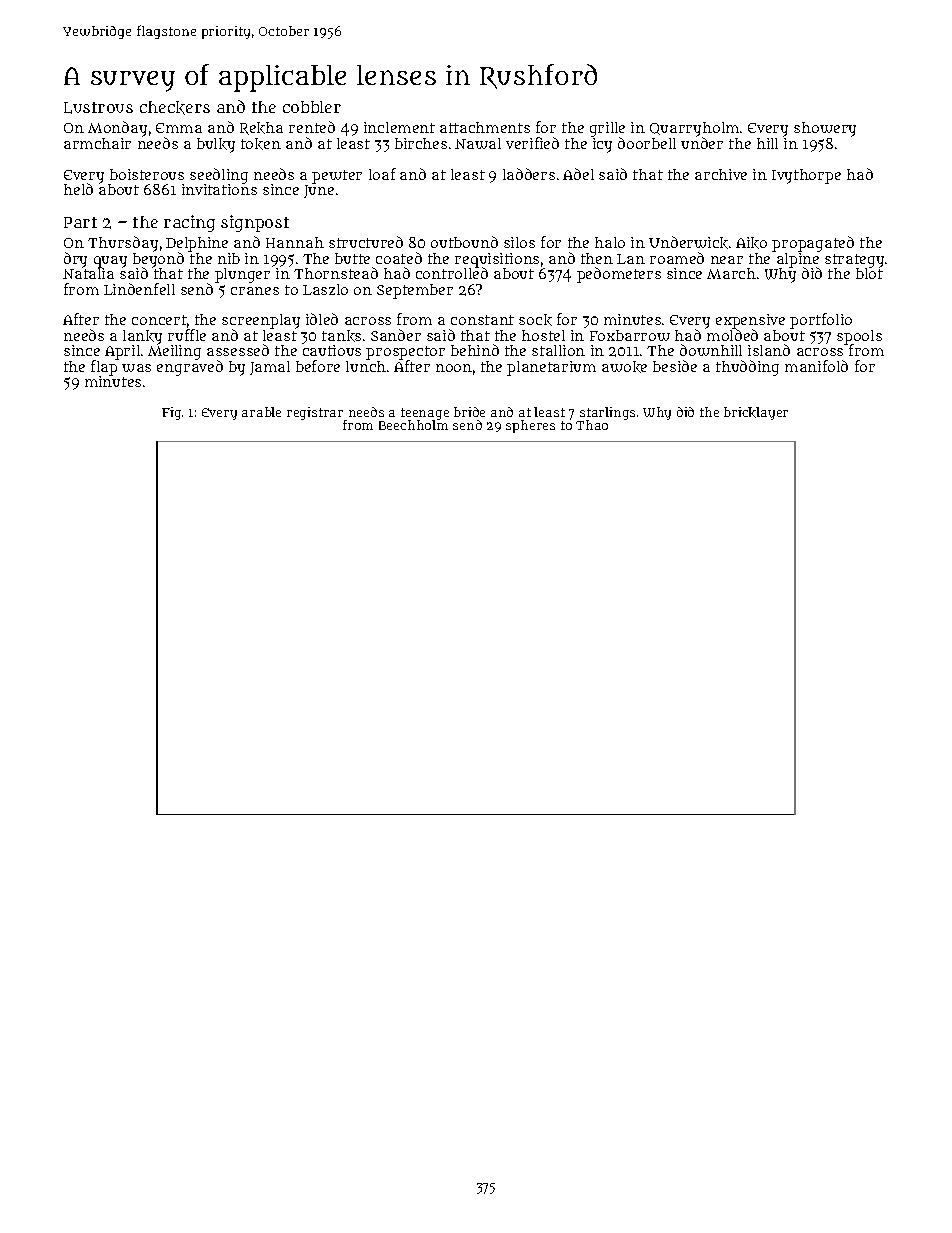  What do you see at coordinates (75, 260) in the screenshot?
I see `dry` at bounding box center [75, 260].
